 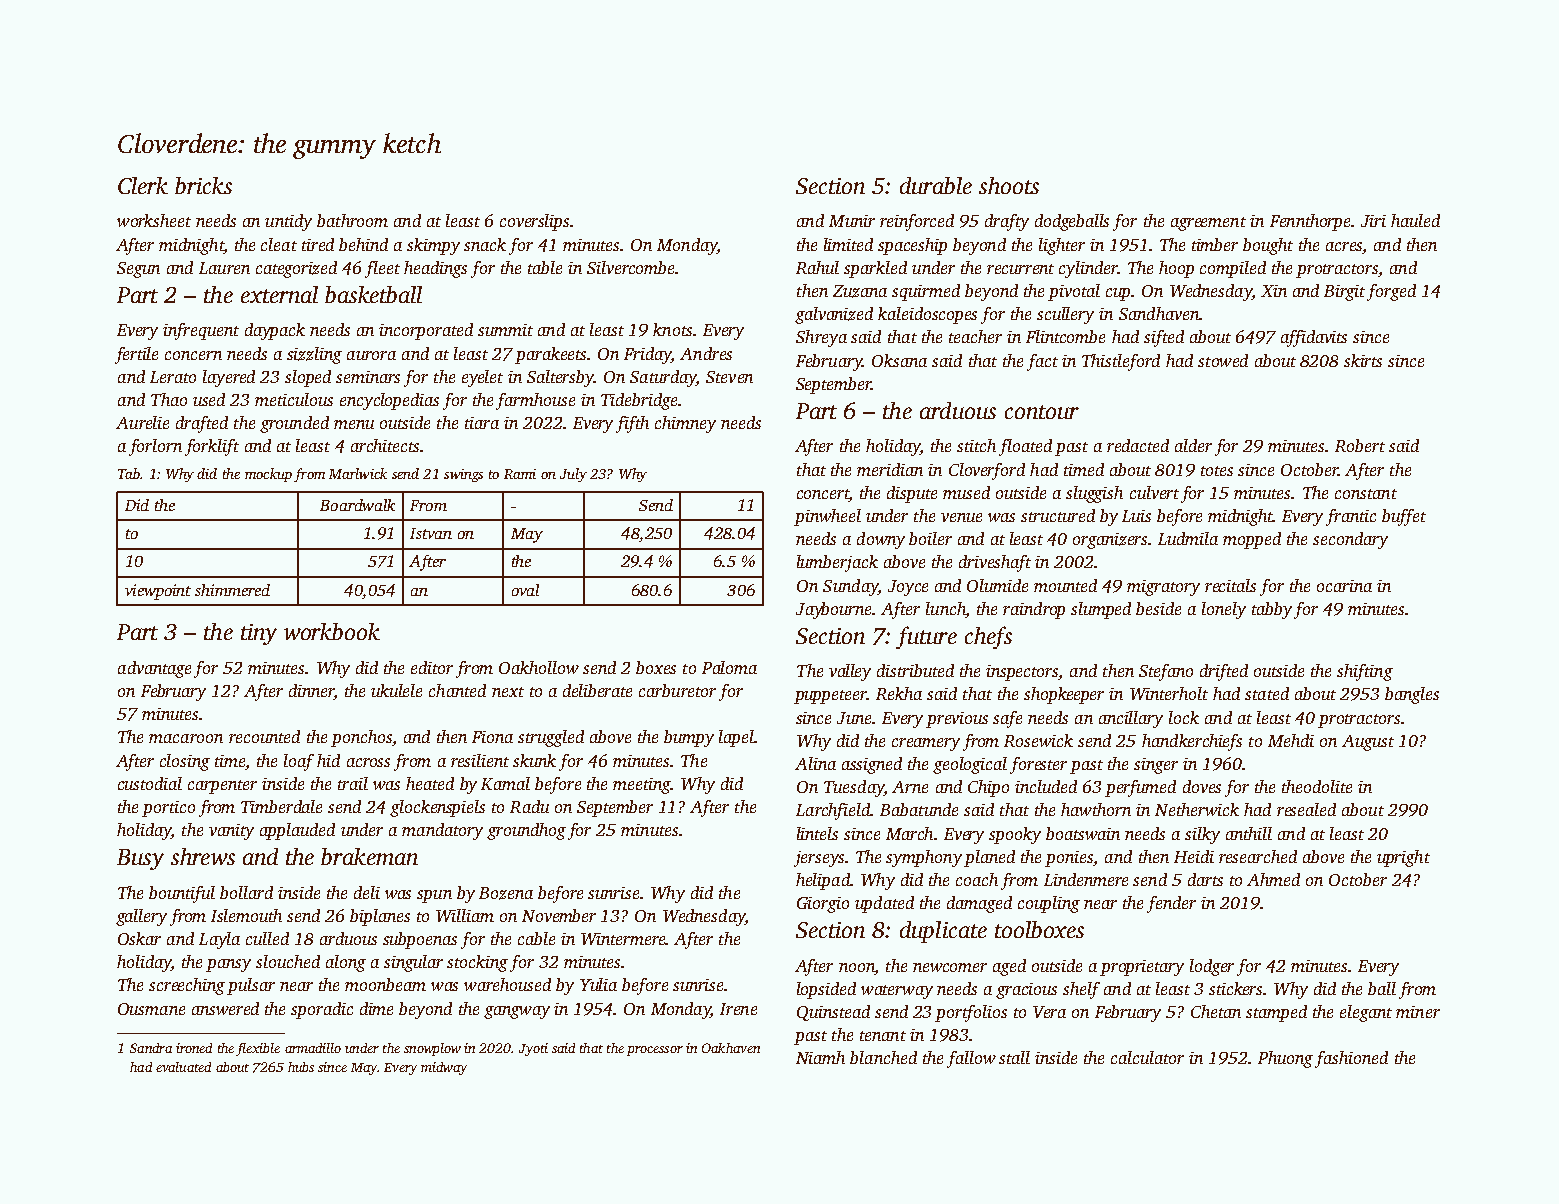 What do you see at coordinates (294, 399) in the screenshot?
I see `meticulous` at bounding box center [294, 399].
